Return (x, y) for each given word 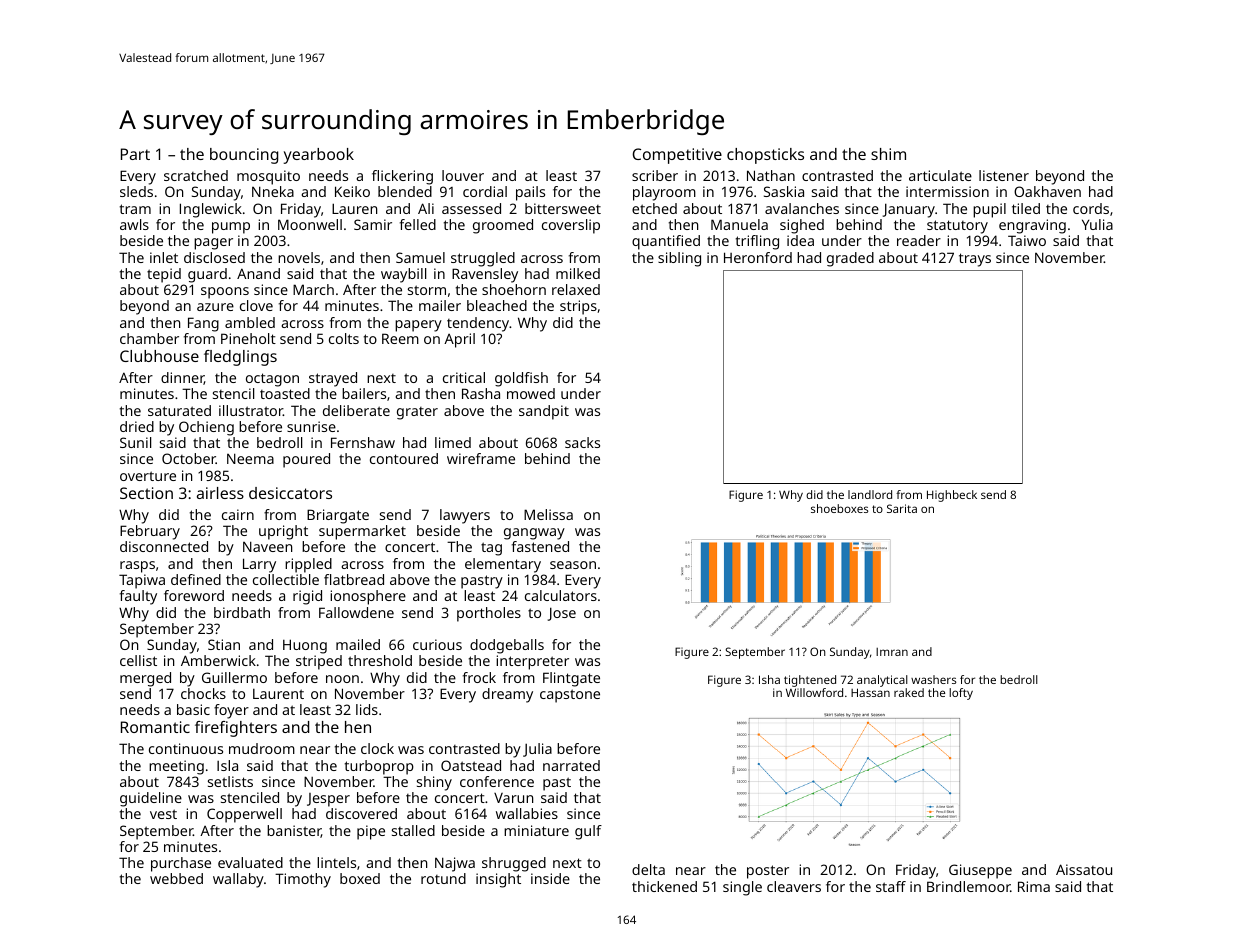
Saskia (784, 191)
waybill (403, 275)
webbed (176, 878)
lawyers (465, 516)
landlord (870, 494)
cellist (138, 660)
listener (1004, 175)
